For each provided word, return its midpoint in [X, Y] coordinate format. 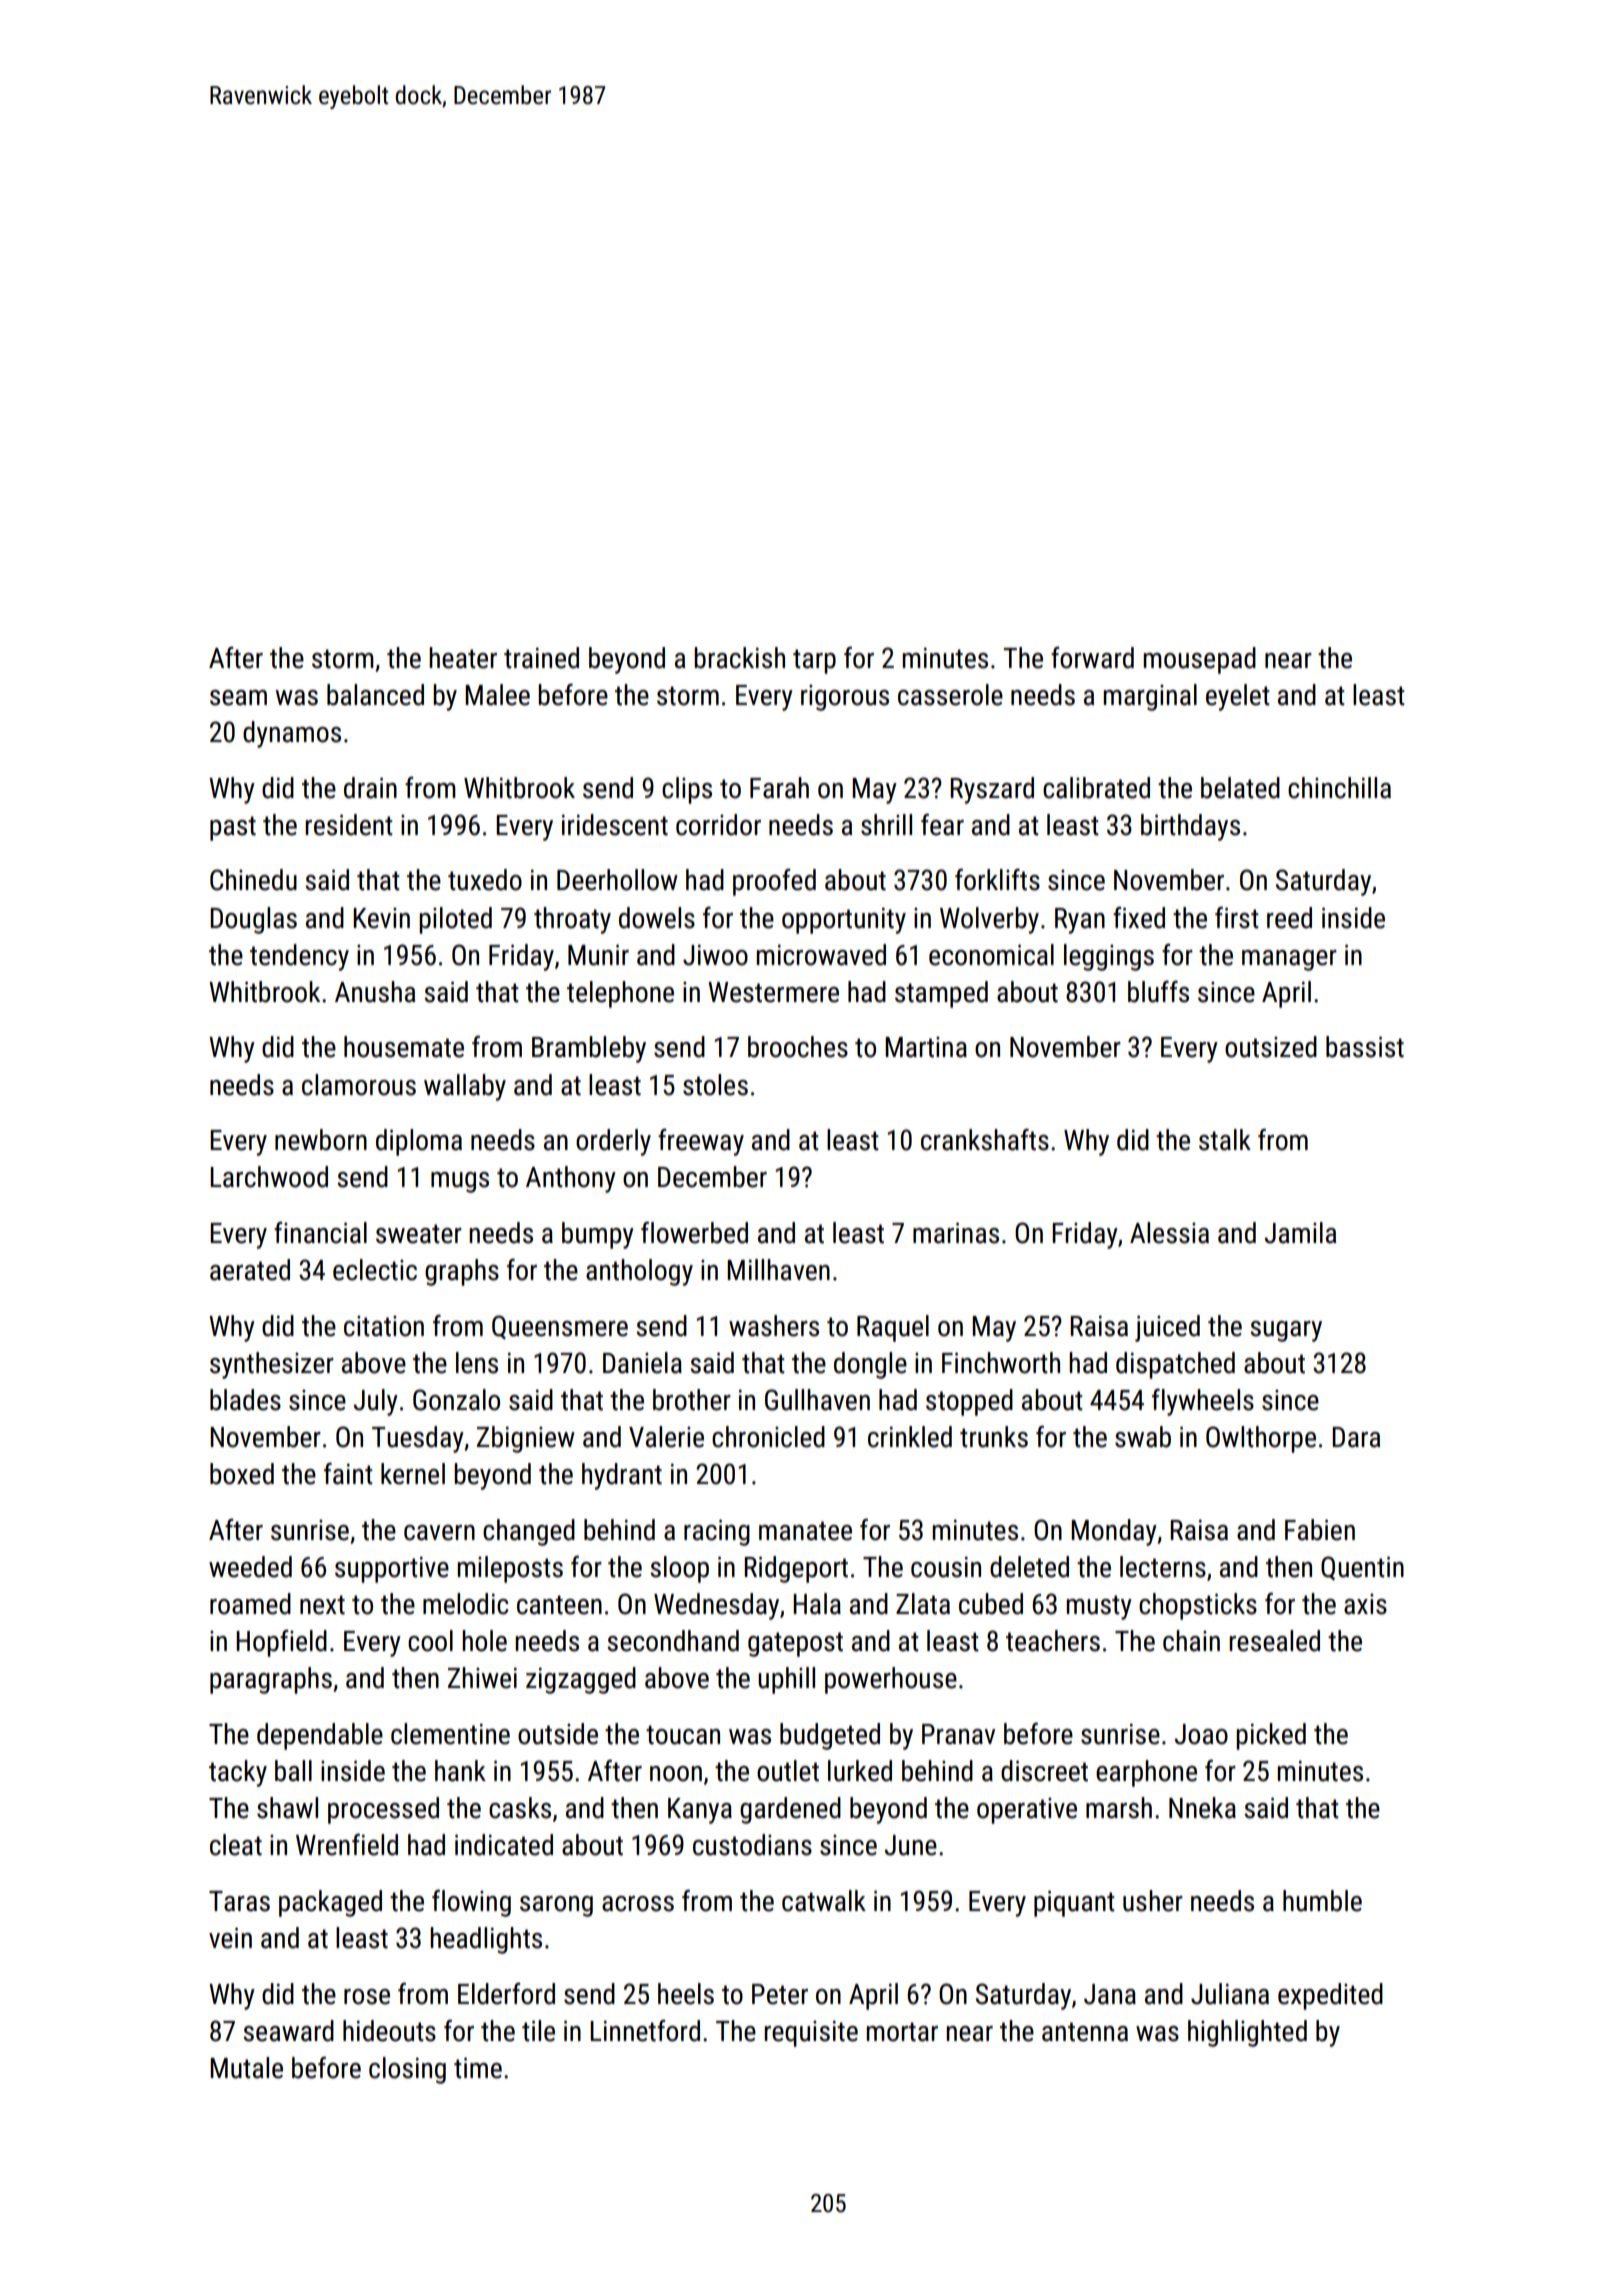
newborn [321, 1140]
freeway [701, 1142]
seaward [288, 2031]
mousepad [1199, 660]
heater [463, 658]
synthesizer [272, 1365]
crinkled [910, 1437]
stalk [1225, 1140]
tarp [814, 661]
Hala [817, 1604]
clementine [450, 1734]
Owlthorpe [1261, 1439]
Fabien [1320, 1530]
